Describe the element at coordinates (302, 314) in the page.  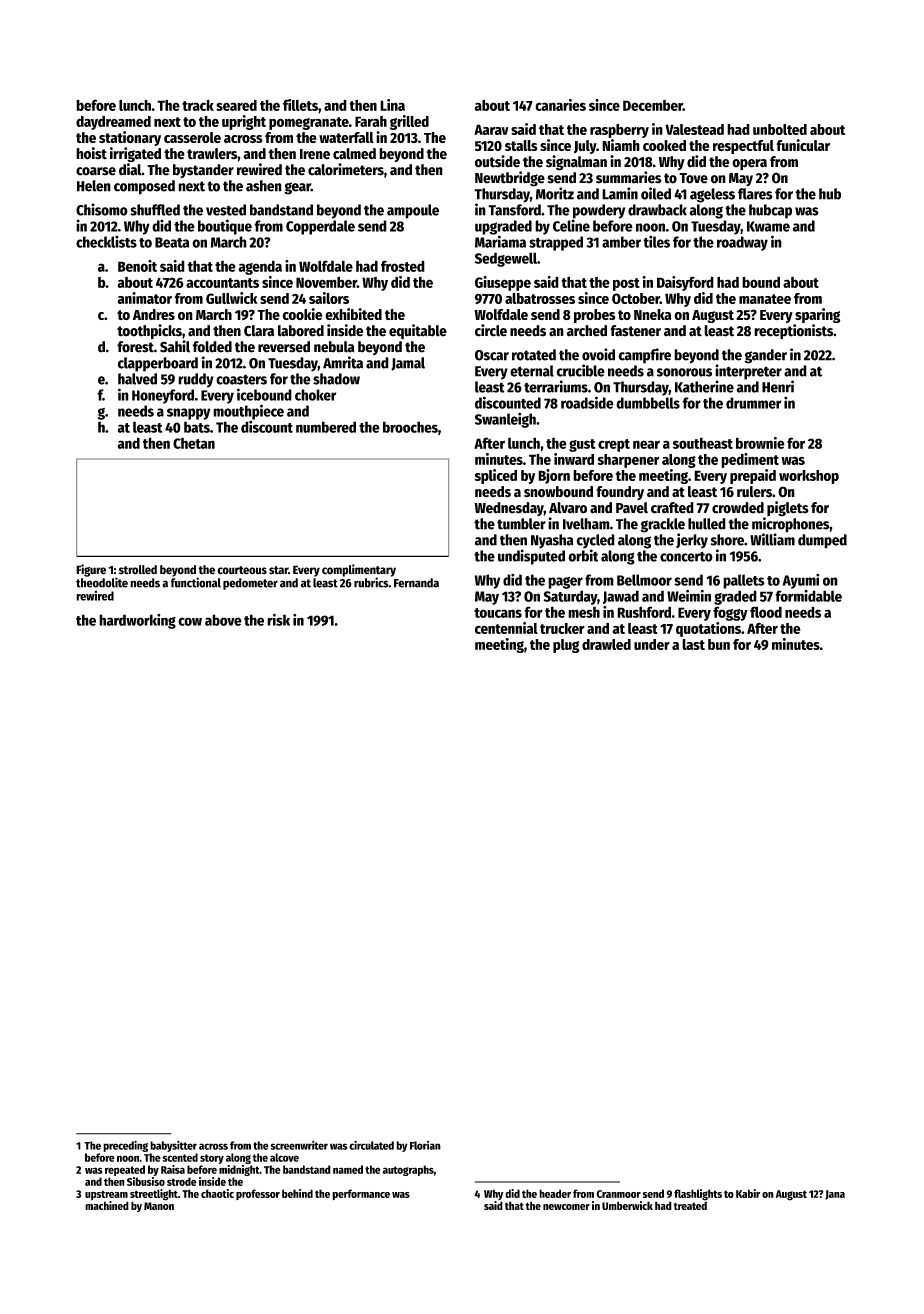
I see `cookie` at that location.
